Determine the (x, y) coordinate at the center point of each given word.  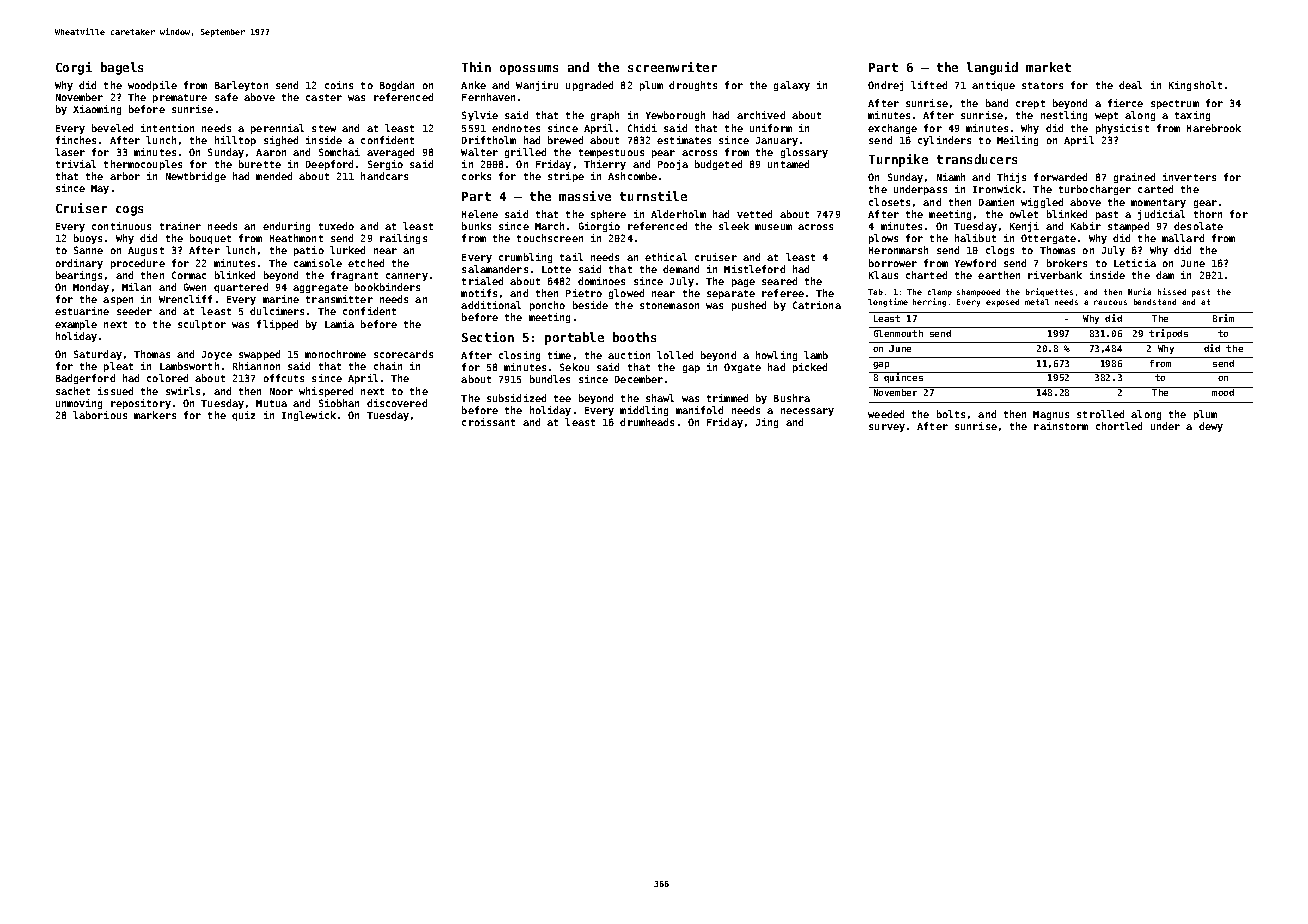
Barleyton (241, 86)
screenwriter (672, 67)
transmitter (339, 299)
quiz (243, 416)
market (1048, 67)
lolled (675, 355)
